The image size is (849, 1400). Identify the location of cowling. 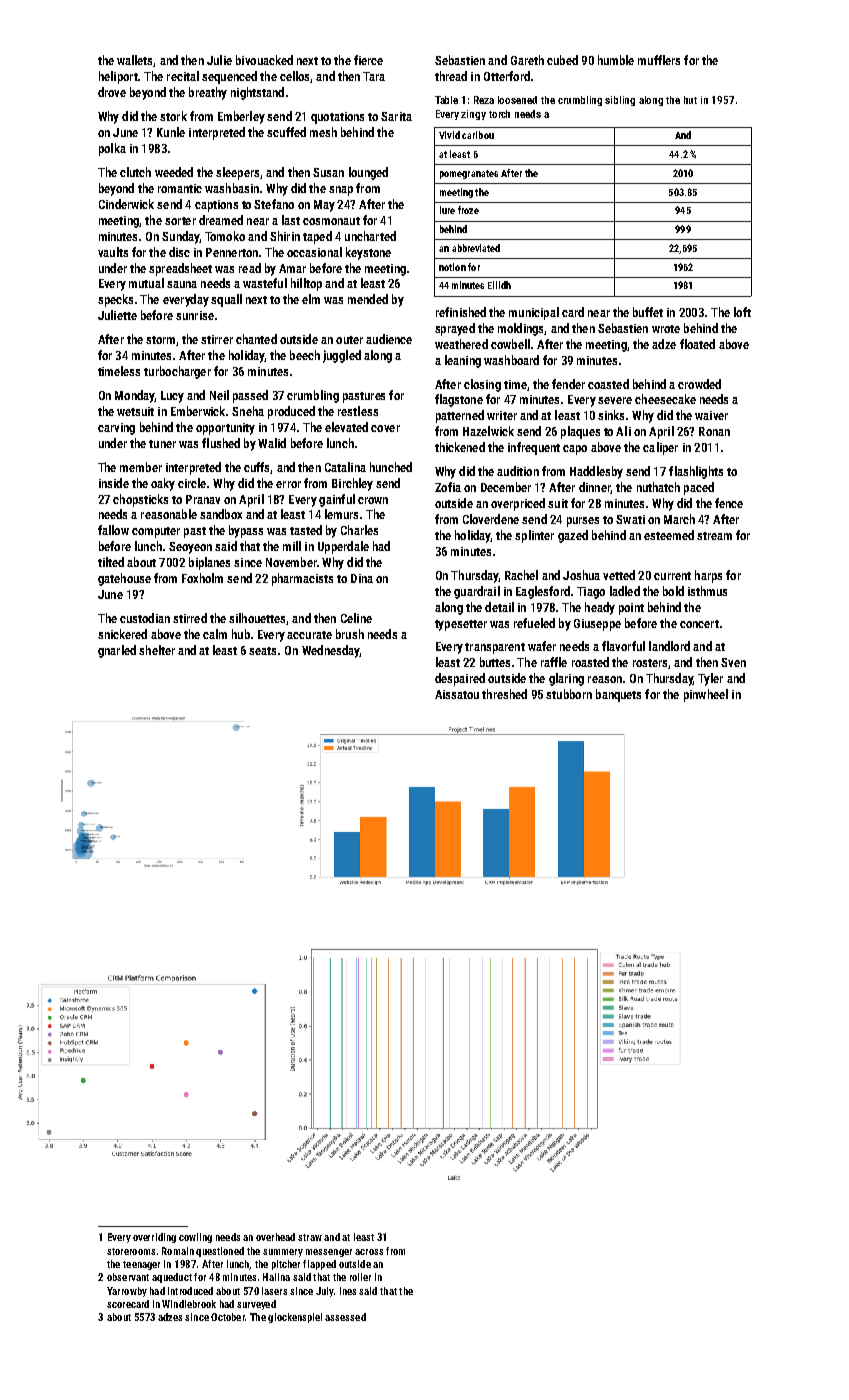
(195, 1238).
